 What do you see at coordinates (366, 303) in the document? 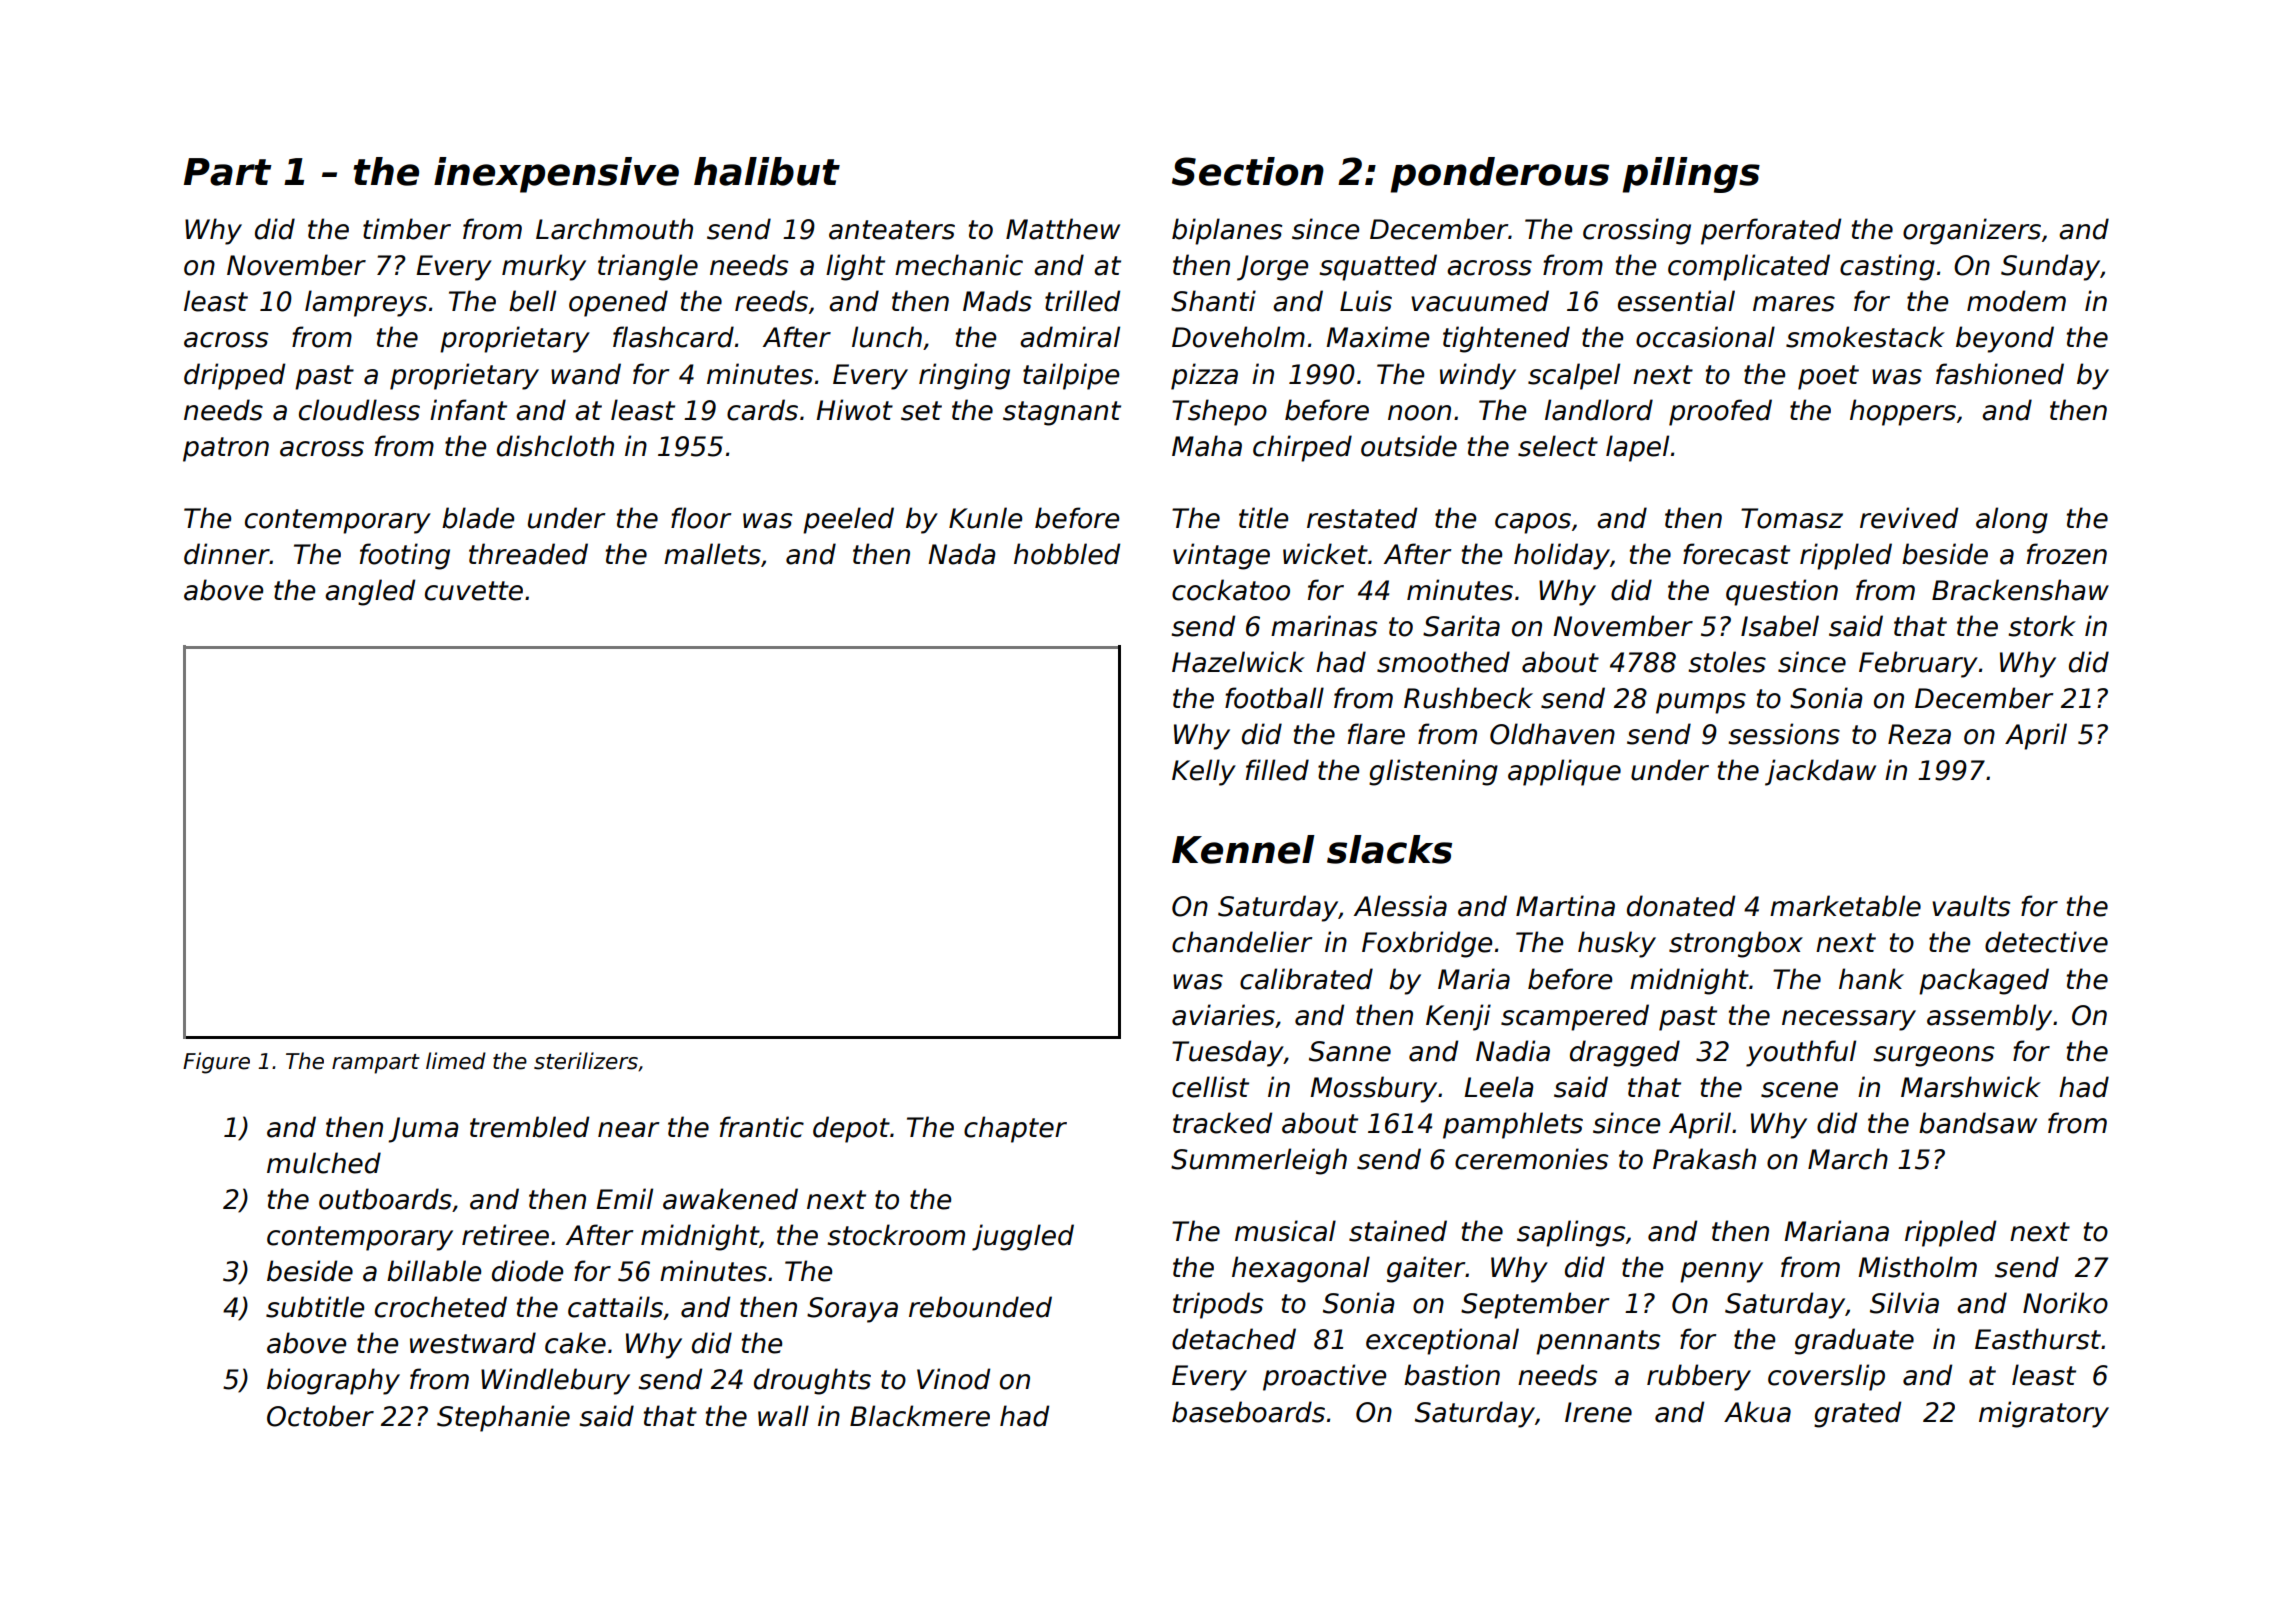
I see `lampreys` at bounding box center [366, 303].
